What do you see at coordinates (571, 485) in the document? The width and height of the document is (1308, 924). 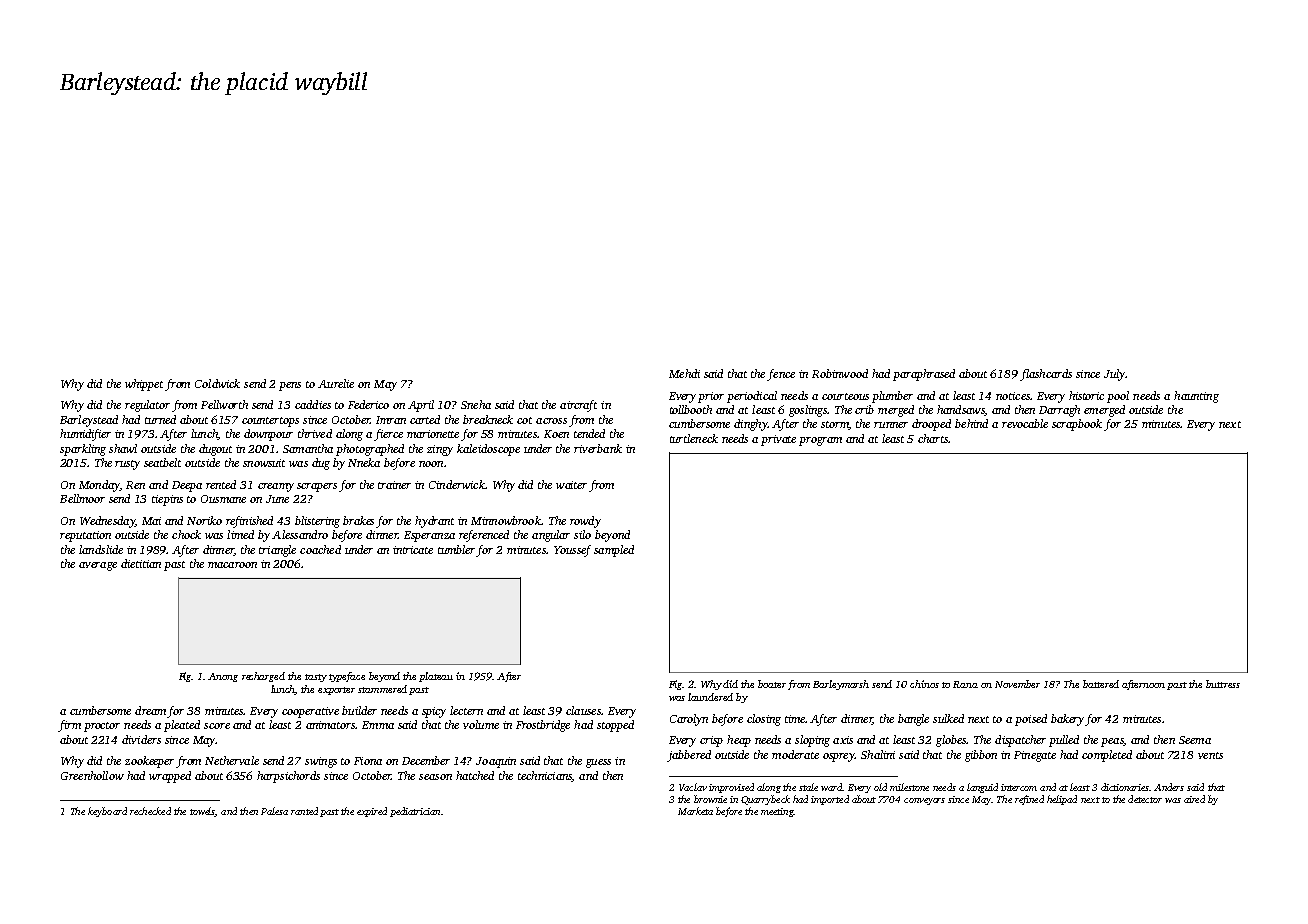 I see `waiter` at bounding box center [571, 485].
